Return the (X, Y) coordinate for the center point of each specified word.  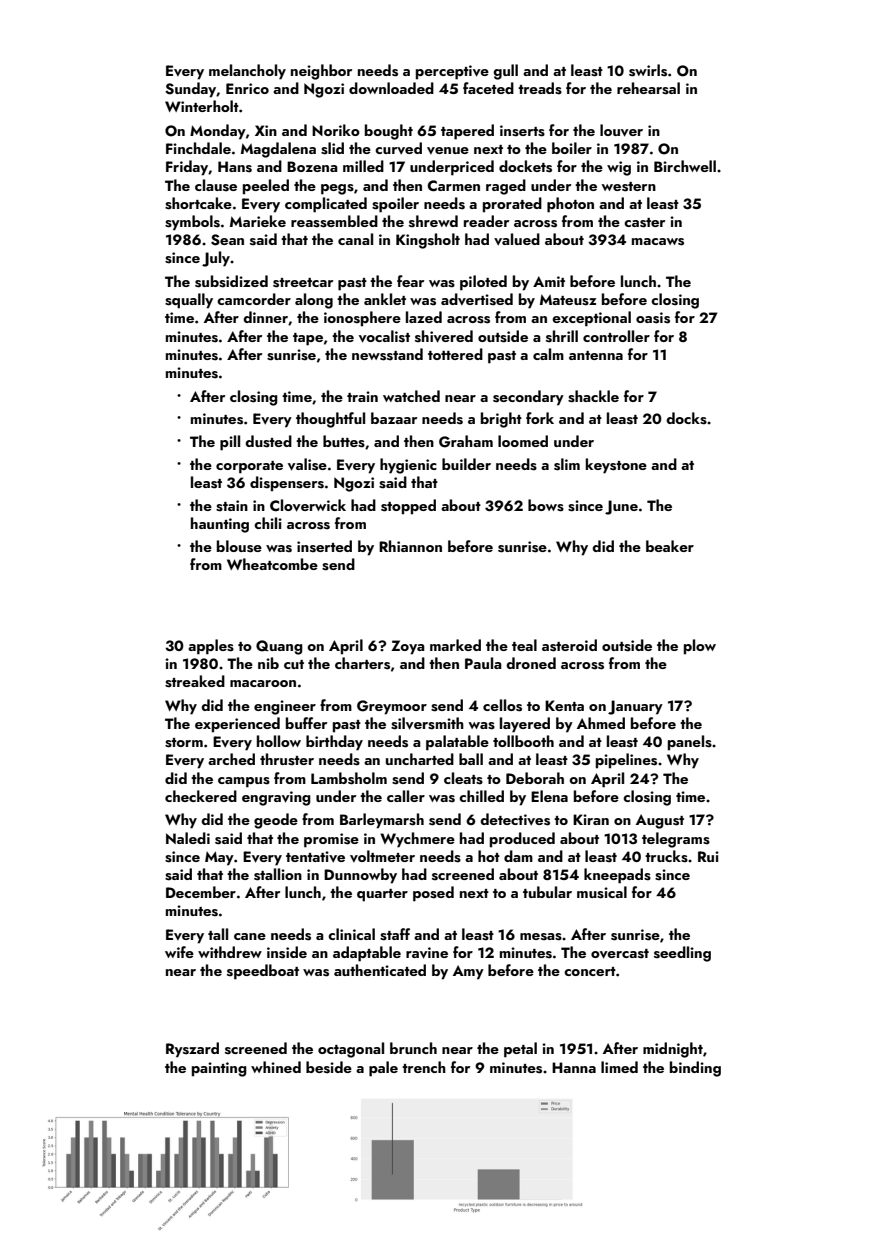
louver (621, 130)
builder (466, 464)
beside (329, 1067)
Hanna (574, 1067)
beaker (670, 546)
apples (211, 647)
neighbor (321, 72)
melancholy (247, 72)
